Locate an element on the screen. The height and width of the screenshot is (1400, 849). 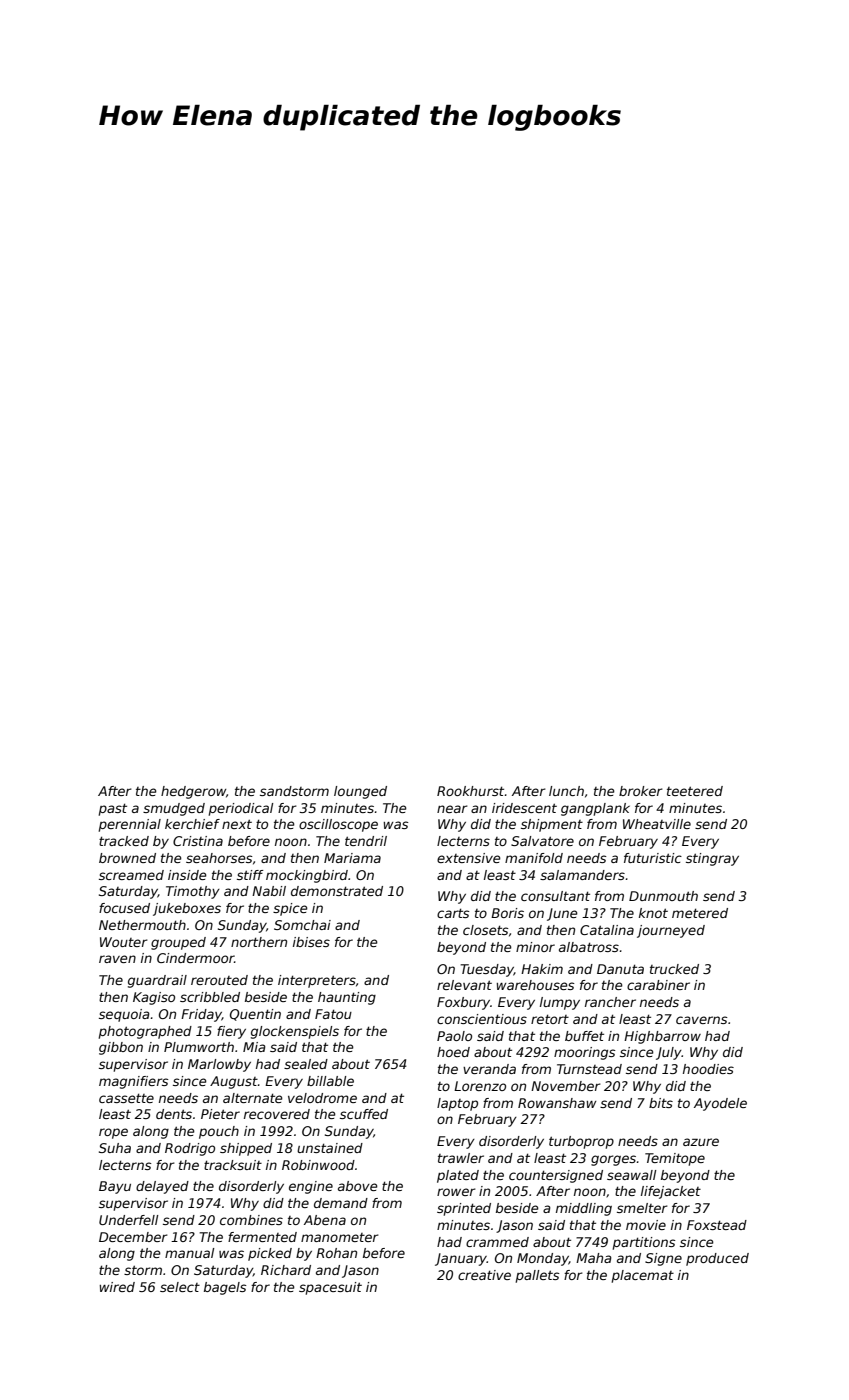
movie is located at coordinates (646, 1225).
